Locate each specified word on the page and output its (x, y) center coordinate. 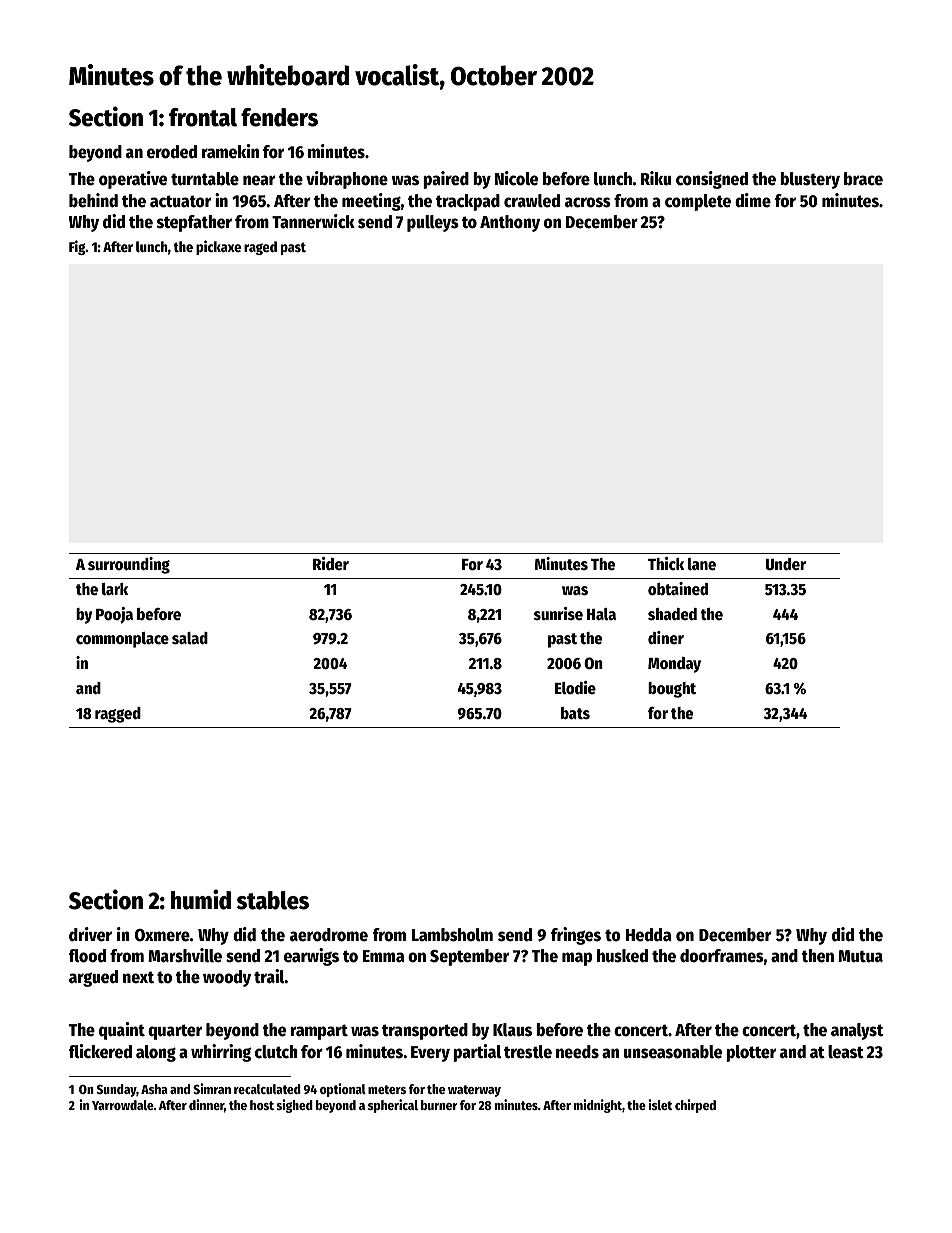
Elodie (575, 688)
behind (93, 200)
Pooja (114, 615)
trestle (528, 1052)
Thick (666, 564)
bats (575, 713)
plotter (751, 1053)
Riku (656, 178)
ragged (118, 715)
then (817, 956)
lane (702, 564)
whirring (221, 1053)
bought (672, 690)
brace (863, 179)
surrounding (129, 565)
